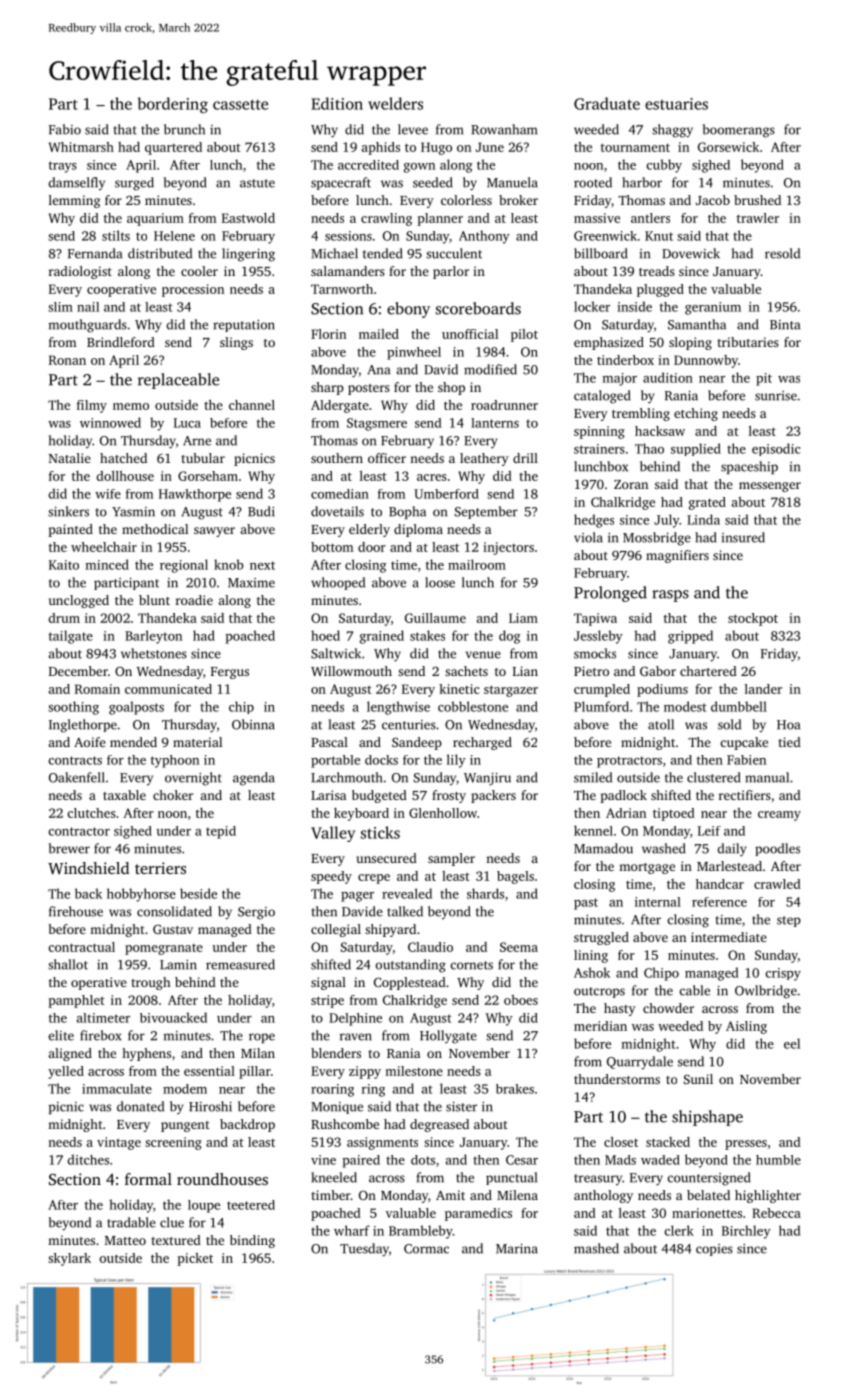  What do you see at coordinates (69, 1259) in the image?
I see `skylark` at bounding box center [69, 1259].
